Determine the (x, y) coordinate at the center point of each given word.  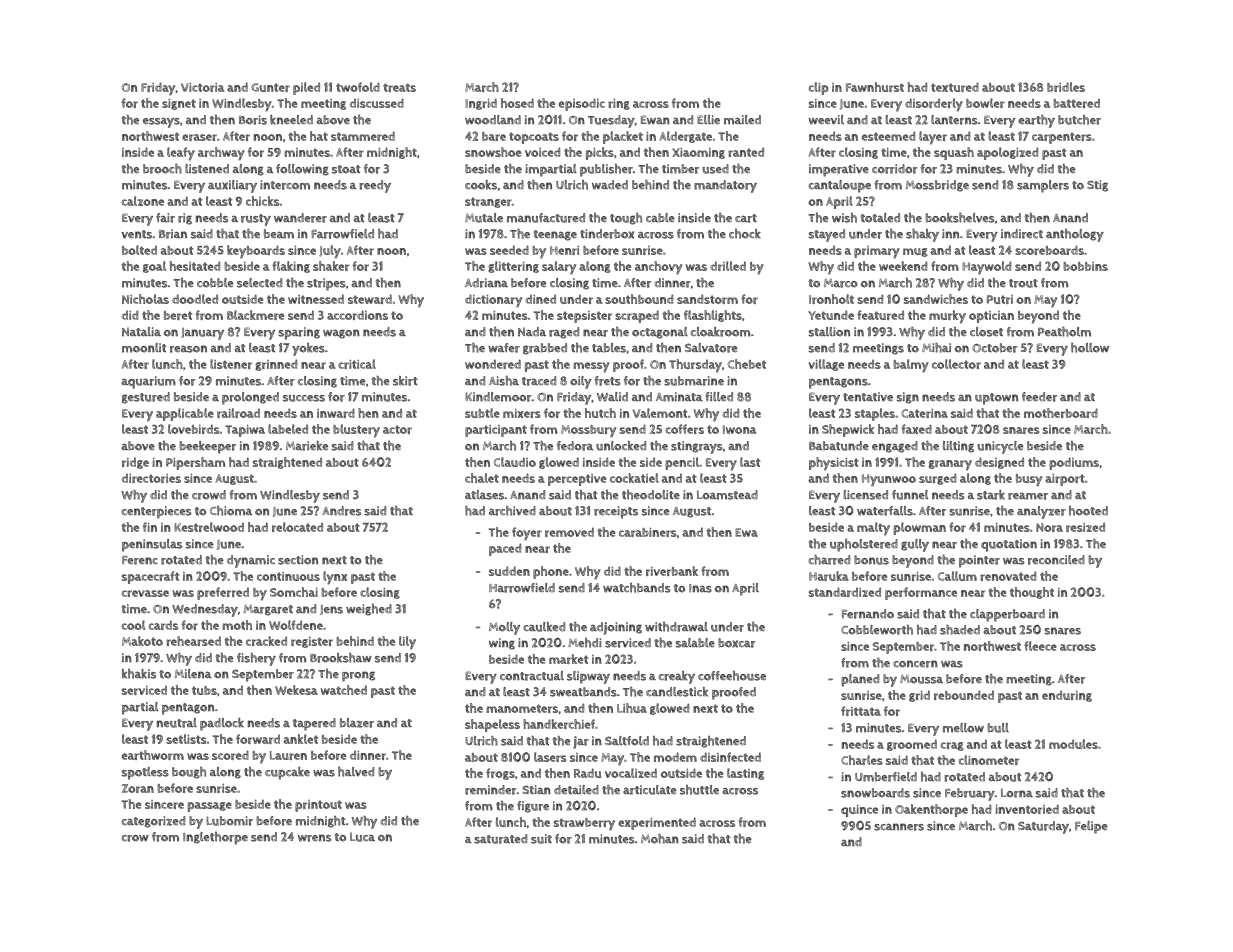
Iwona (739, 429)
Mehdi (584, 643)
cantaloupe (840, 186)
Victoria (202, 87)
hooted (1088, 511)
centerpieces (157, 512)
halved (356, 772)
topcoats (534, 138)
